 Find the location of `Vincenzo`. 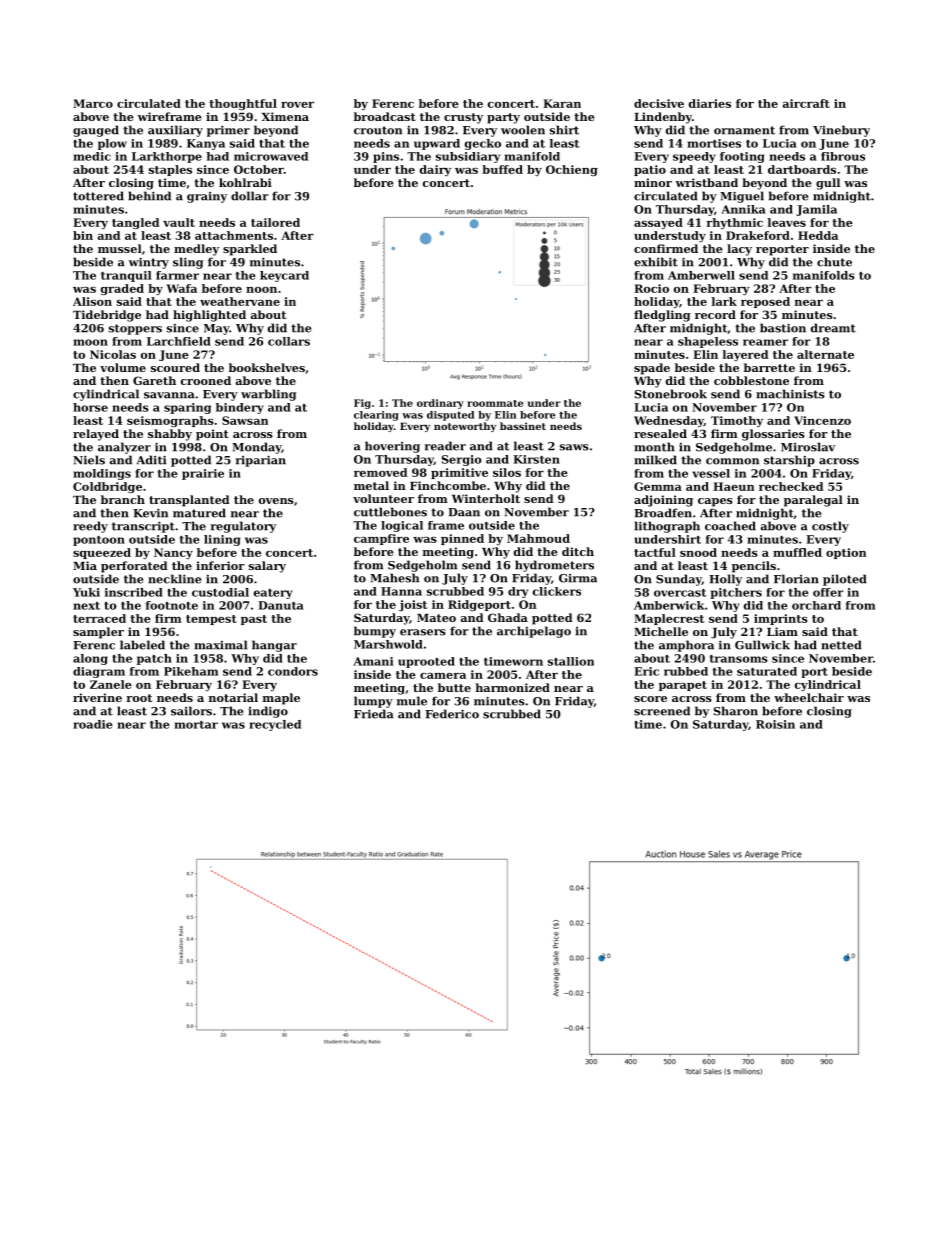

Vincenzo is located at coordinates (822, 420).
